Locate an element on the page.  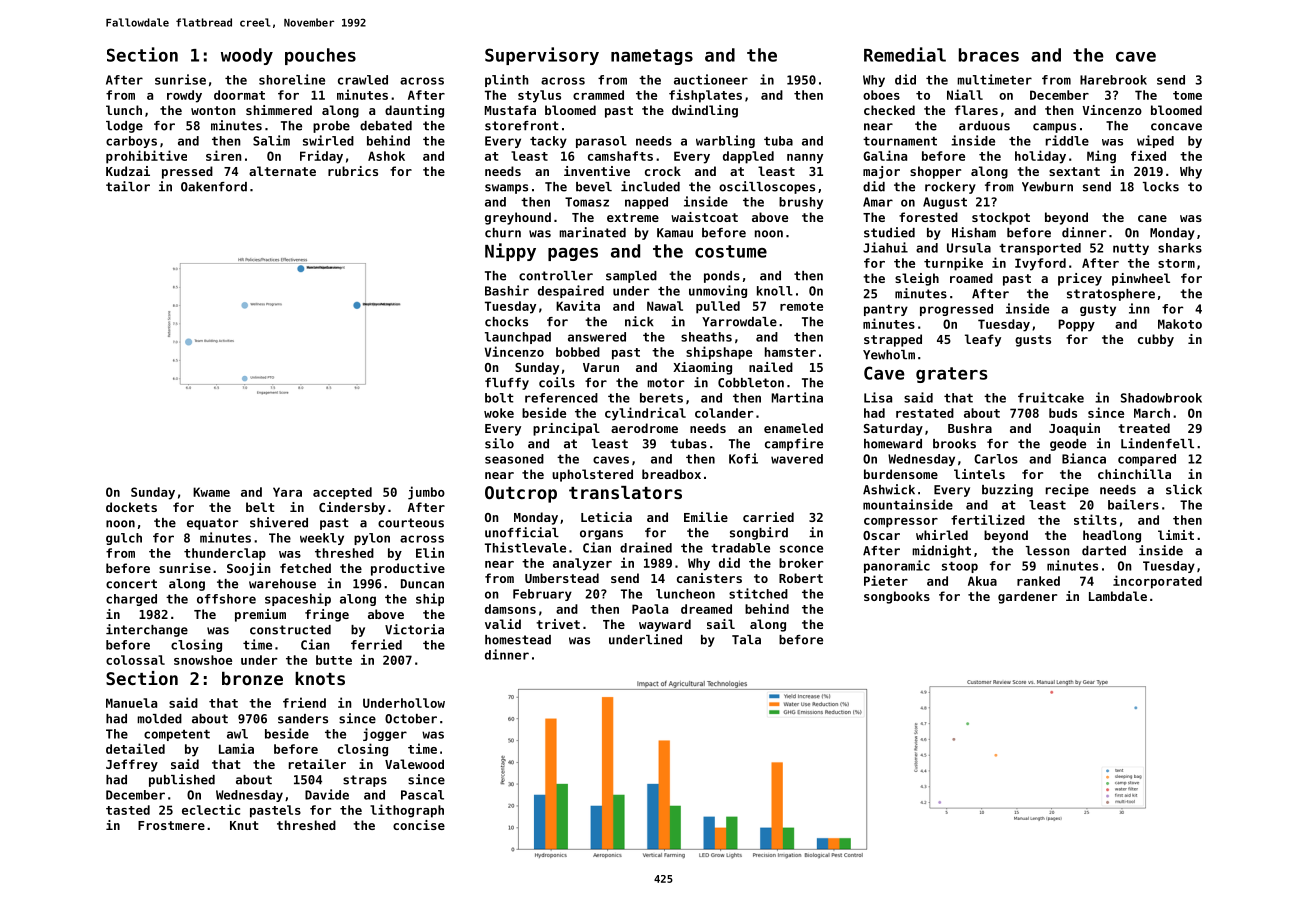
Yara is located at coordinates (287, 492).
